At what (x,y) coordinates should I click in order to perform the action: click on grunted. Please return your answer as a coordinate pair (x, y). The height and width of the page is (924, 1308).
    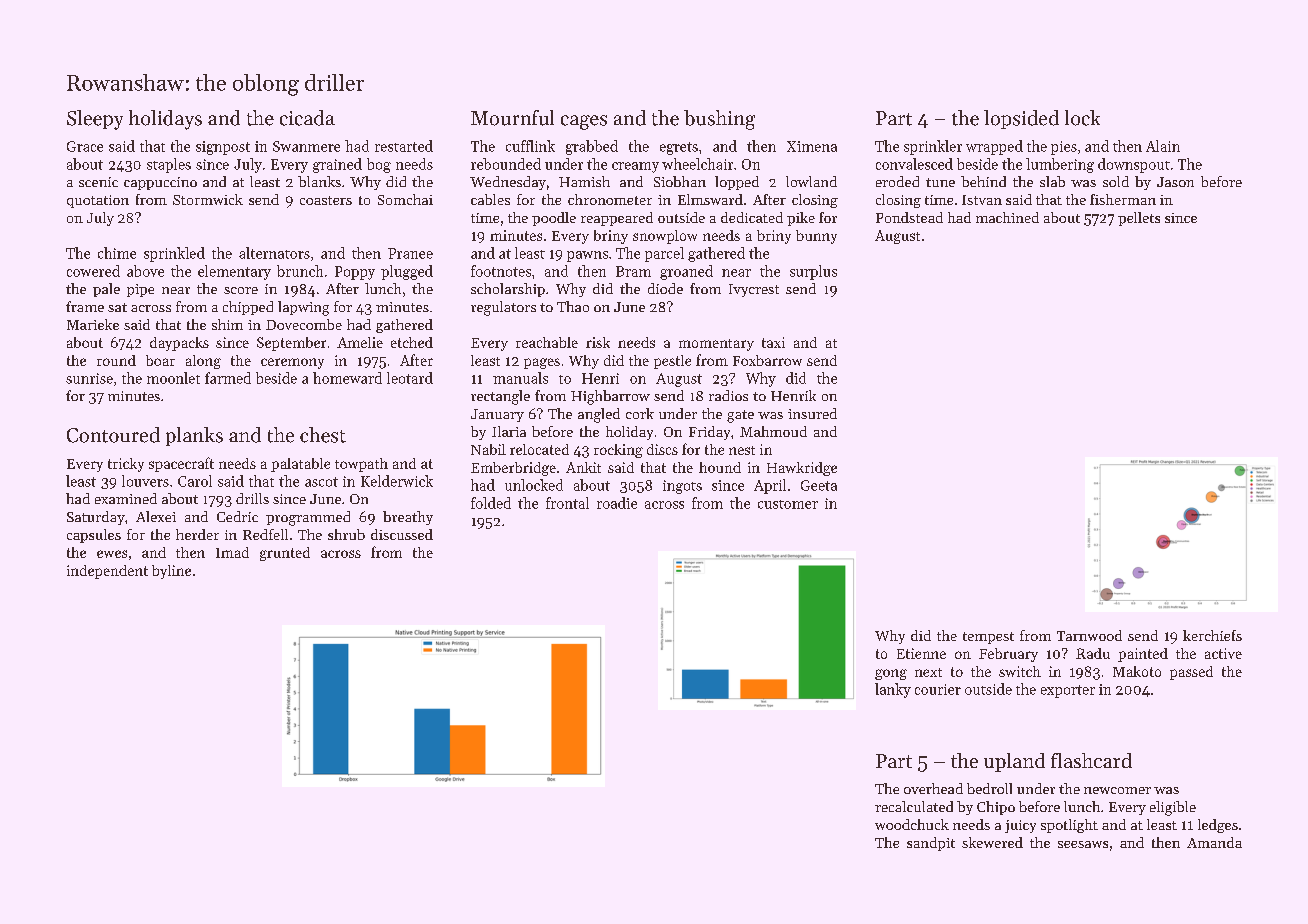
    Looking at the image, I should click on (285, 554).
